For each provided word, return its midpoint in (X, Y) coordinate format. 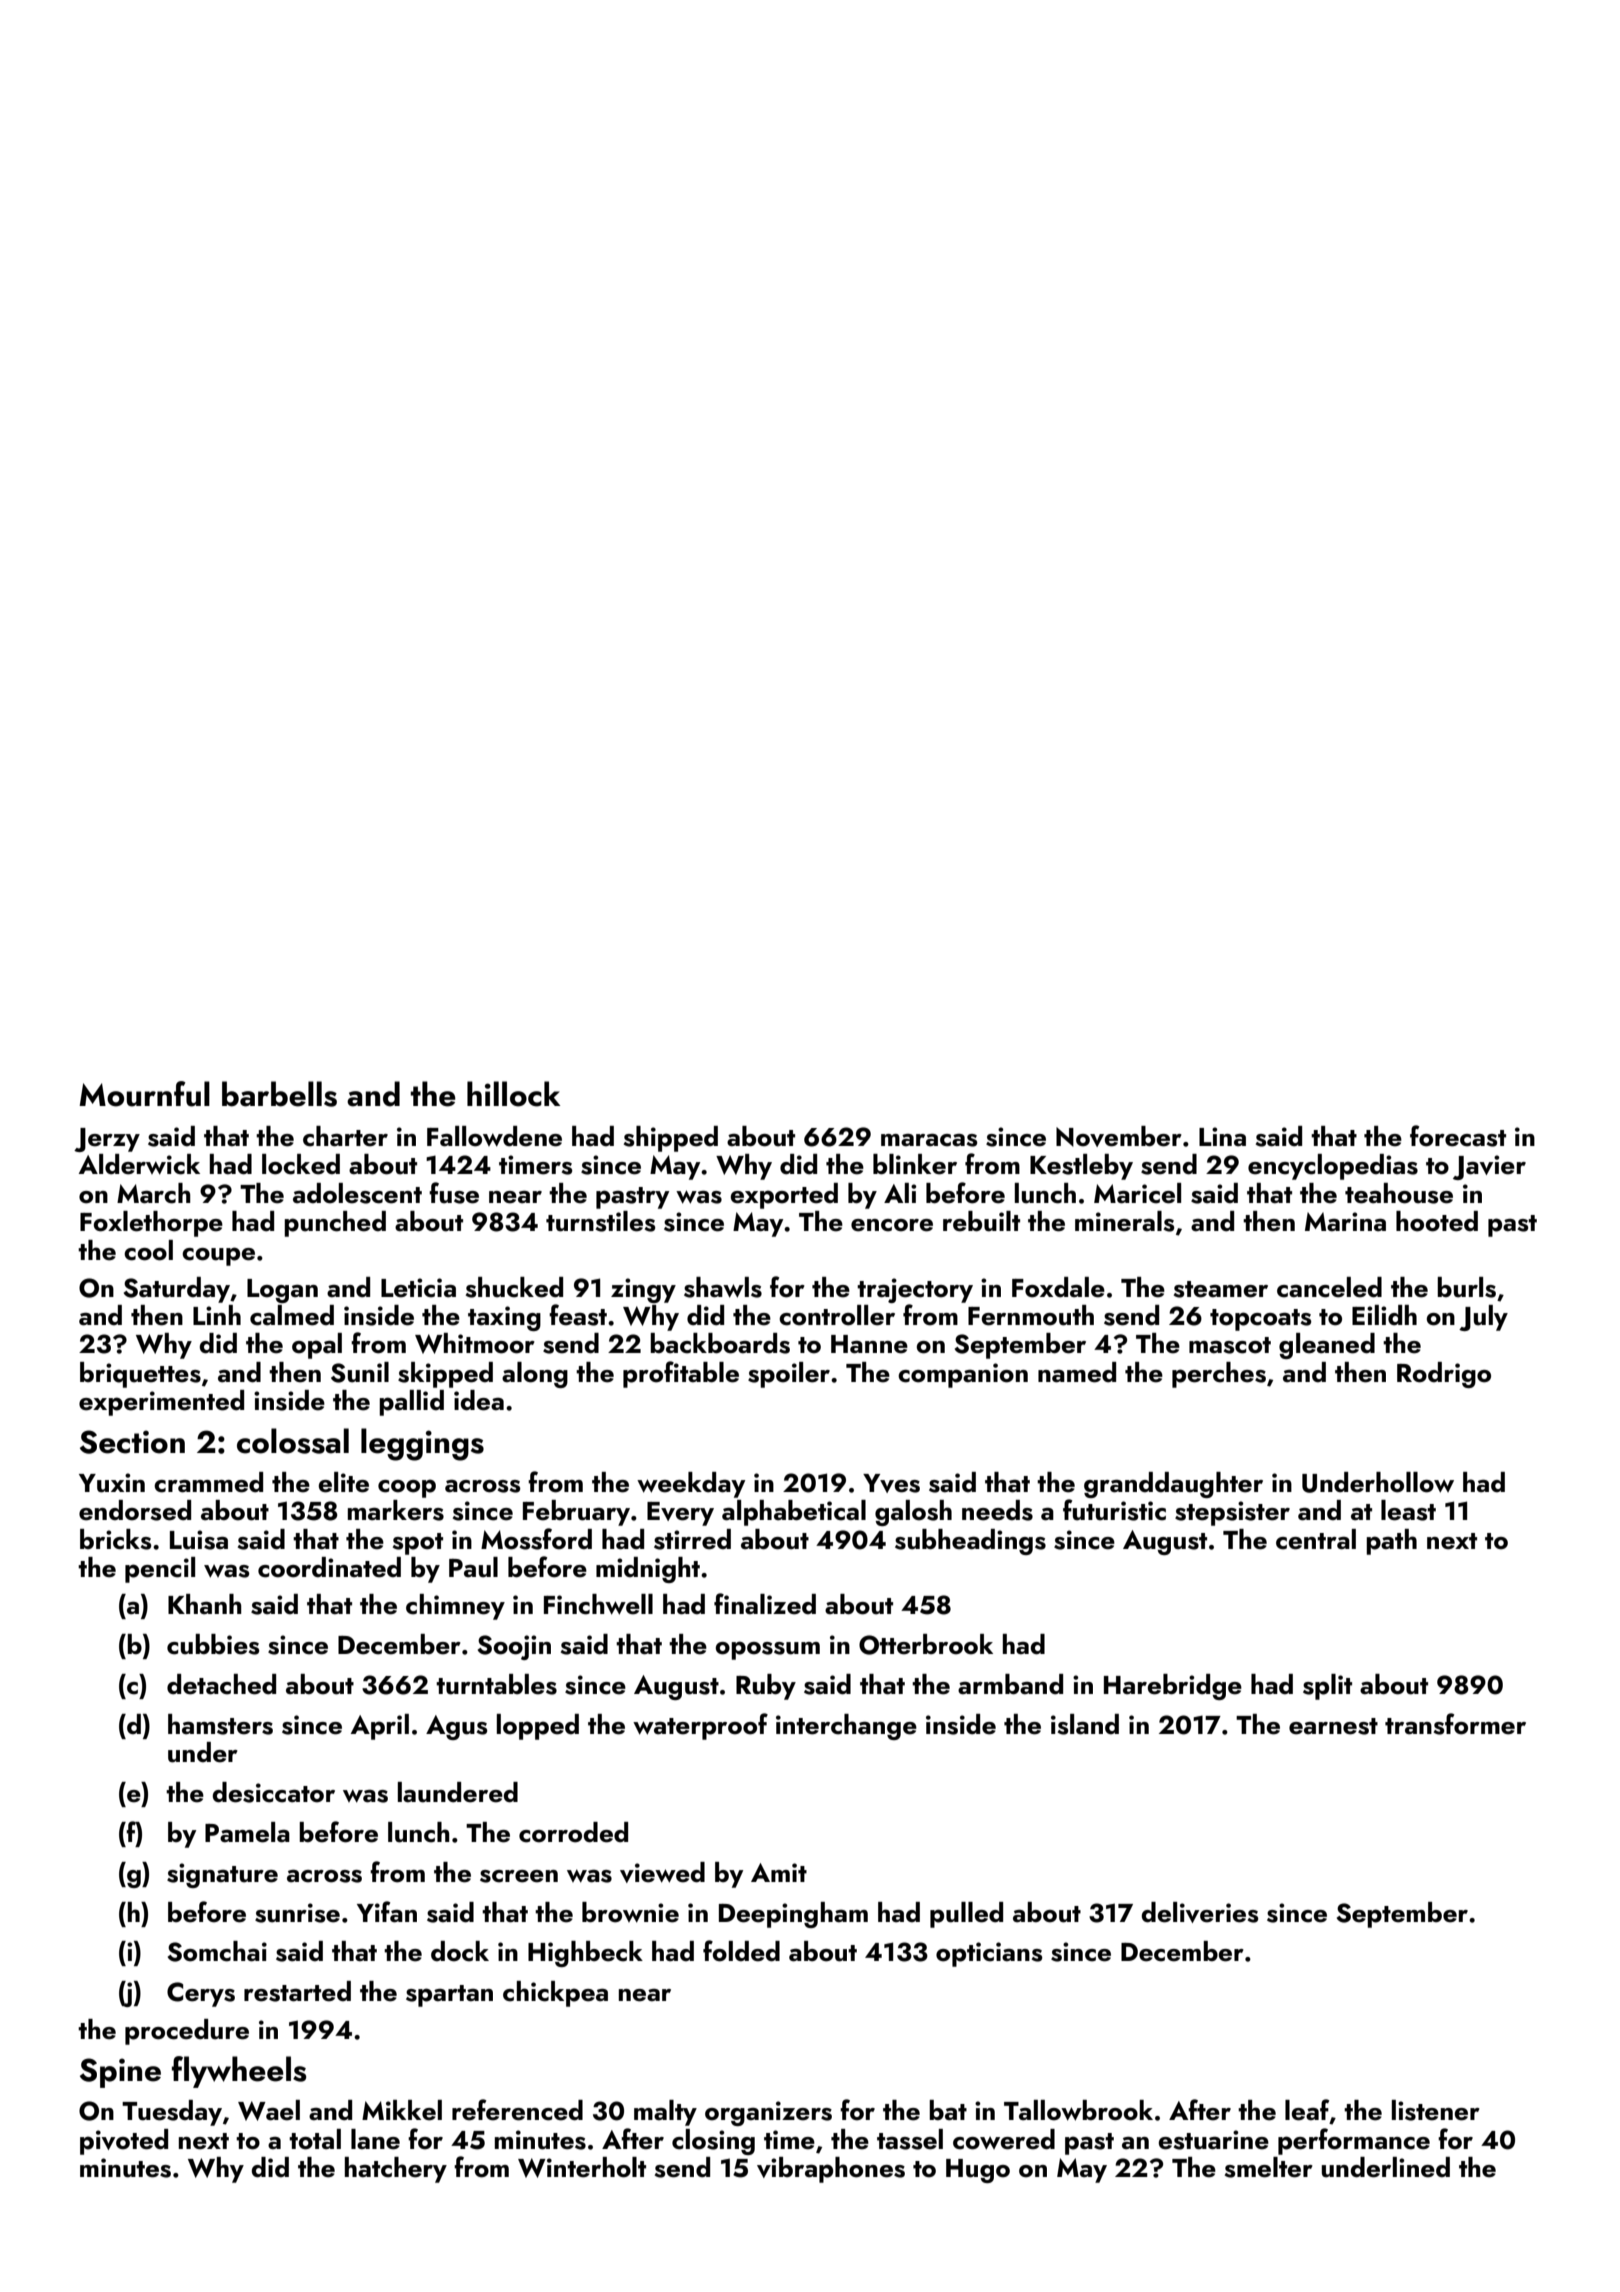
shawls (723, 1287)
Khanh (205, 1604)
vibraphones (831, 2170)
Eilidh (1384, 1315)
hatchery (396, 2170)
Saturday (177, 1290)
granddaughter (1173, 1485)
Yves (891, 1483)
